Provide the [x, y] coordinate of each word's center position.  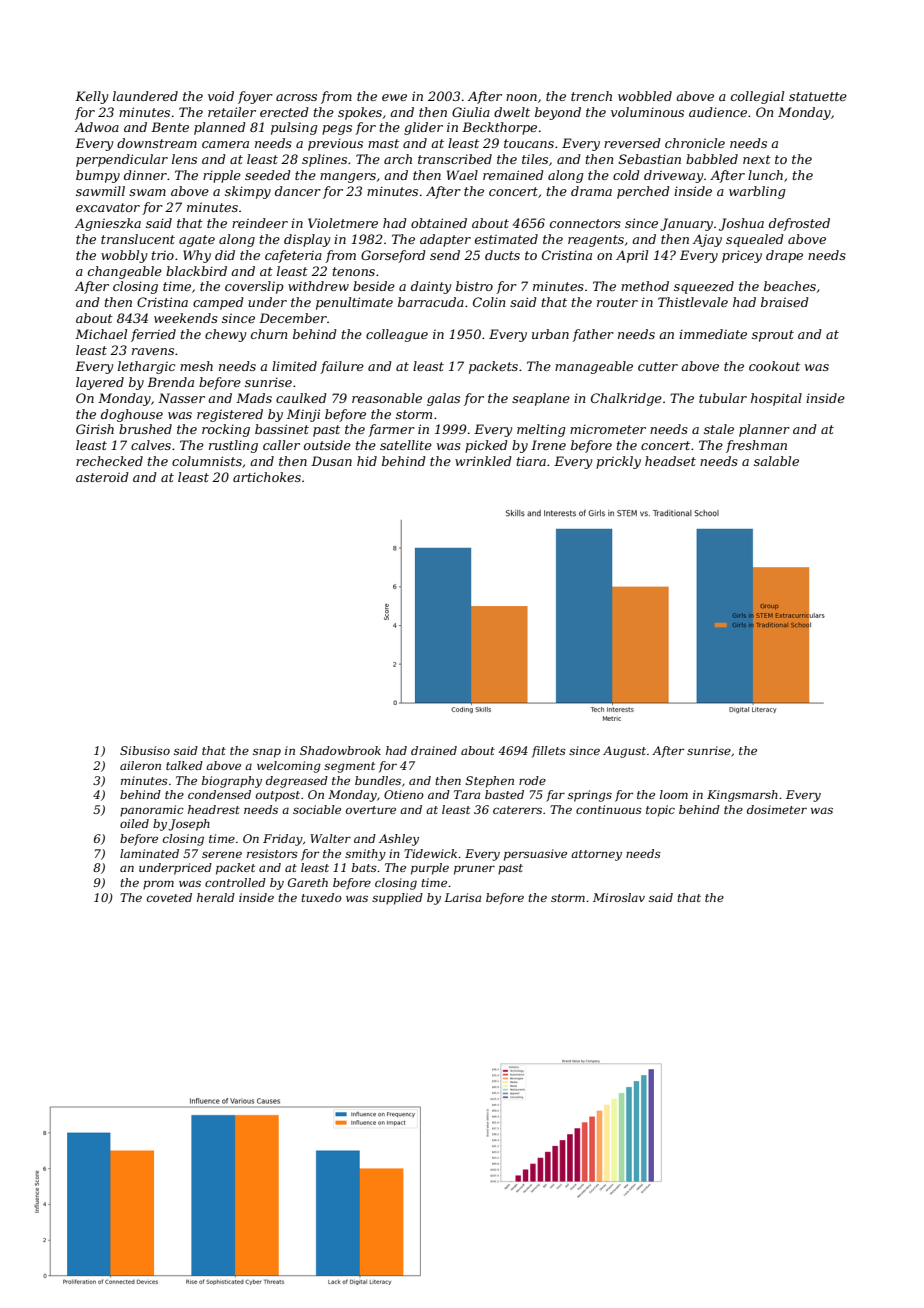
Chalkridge [626, 399]
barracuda [431, 302]
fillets [549, 752]
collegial [757, 97]
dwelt [512, 112]
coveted [169, 897]
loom [674, 794]
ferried [153, 335]
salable [776, 461]
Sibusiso [145, 750]
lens [184, 159]
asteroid [102, 477]
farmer [391, 430]
